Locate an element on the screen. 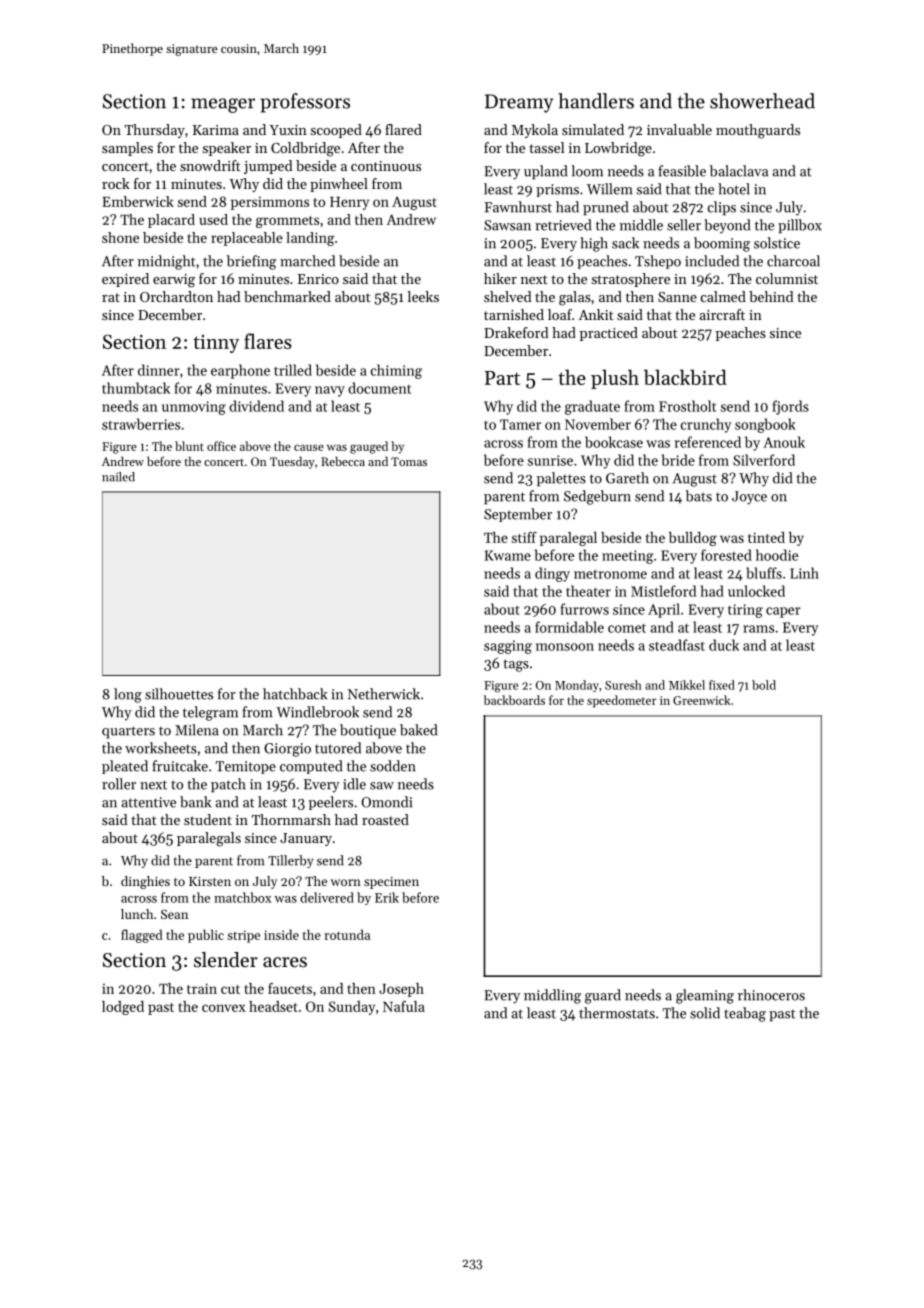  rams is located at coordinates (758, 629).
